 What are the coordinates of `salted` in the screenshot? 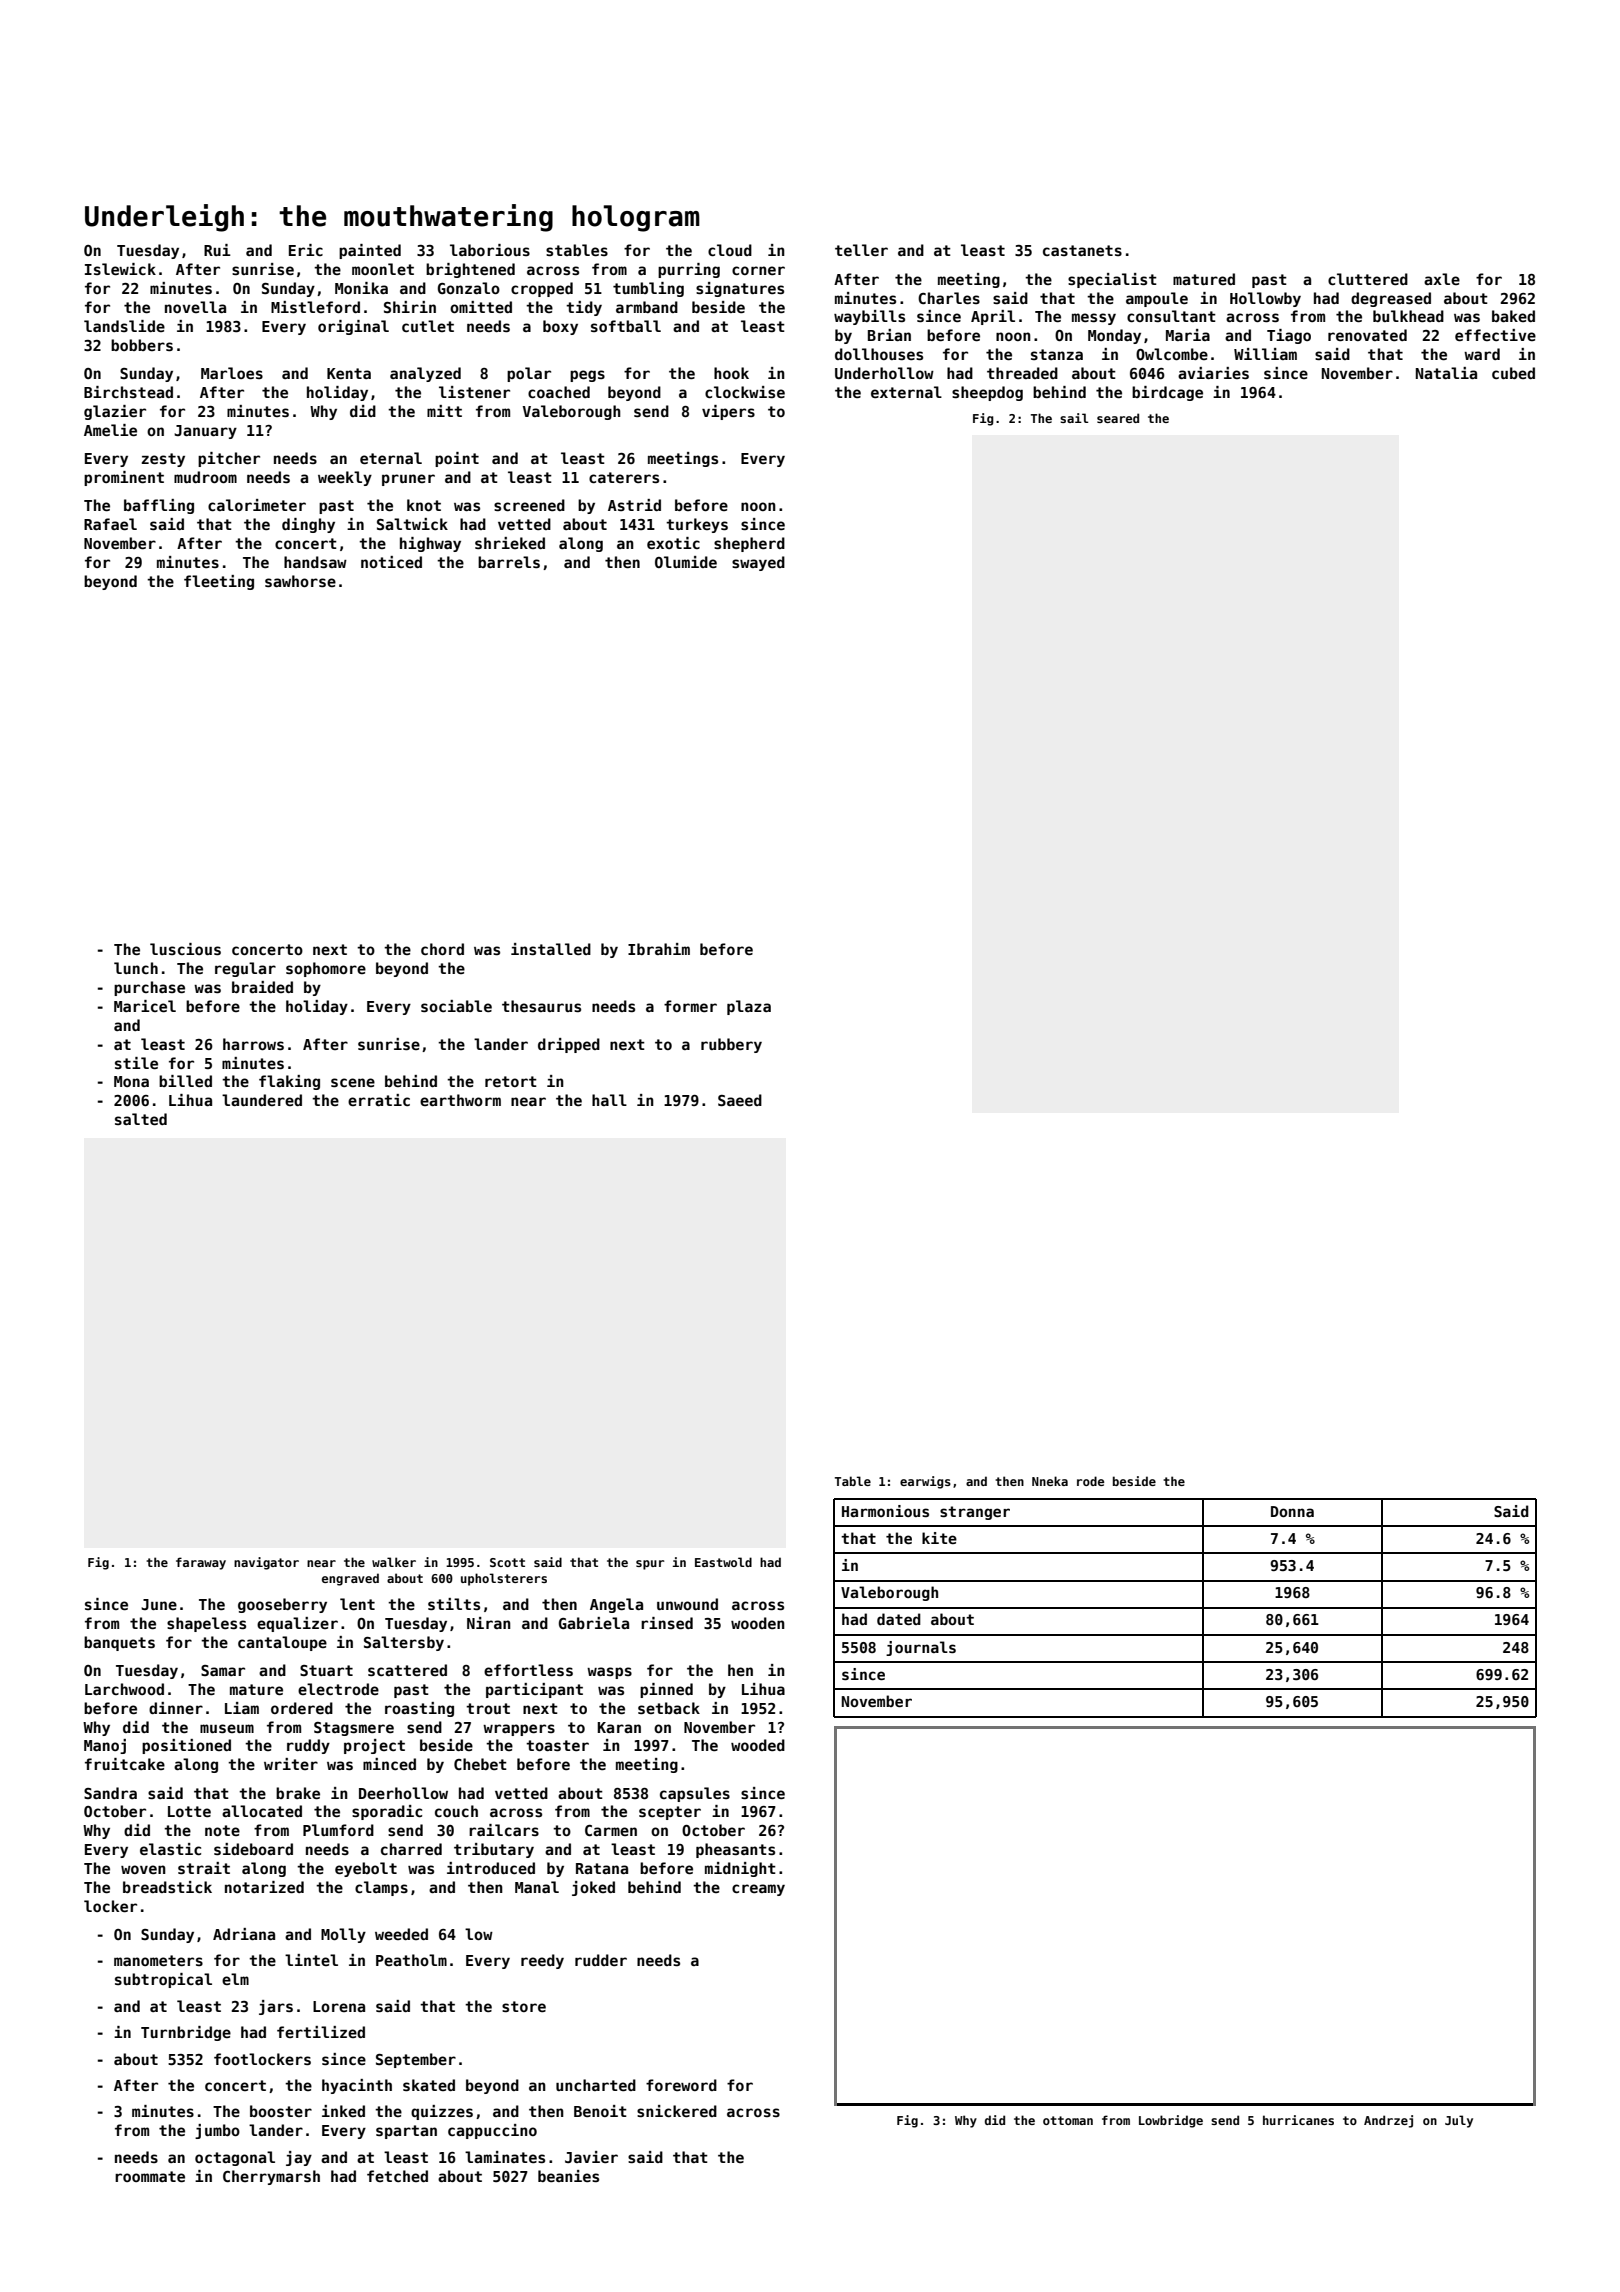 It's located at (141, 1119).
